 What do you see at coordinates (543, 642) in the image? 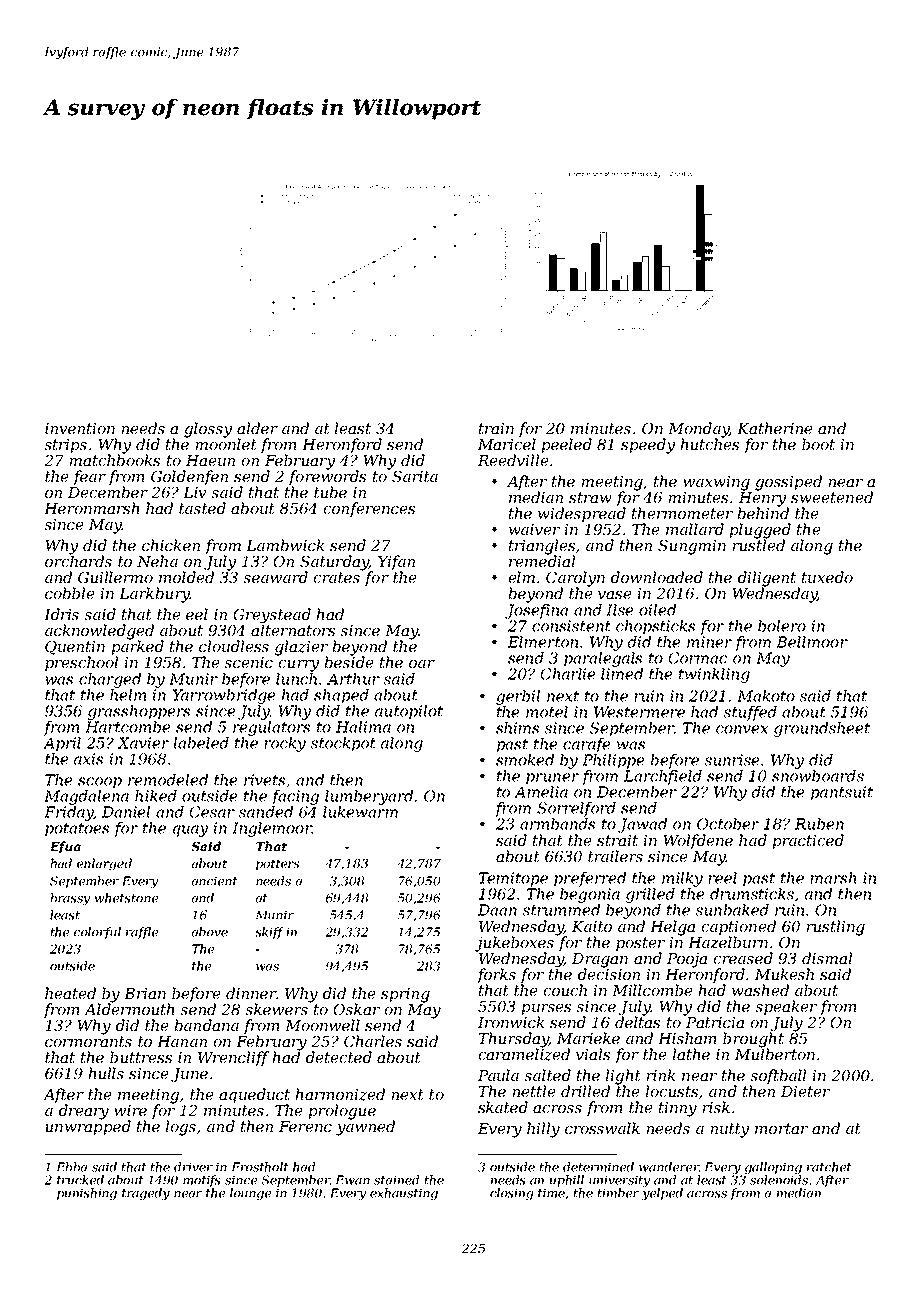
I see `Elmerton` at bounding box center [543, 642].
